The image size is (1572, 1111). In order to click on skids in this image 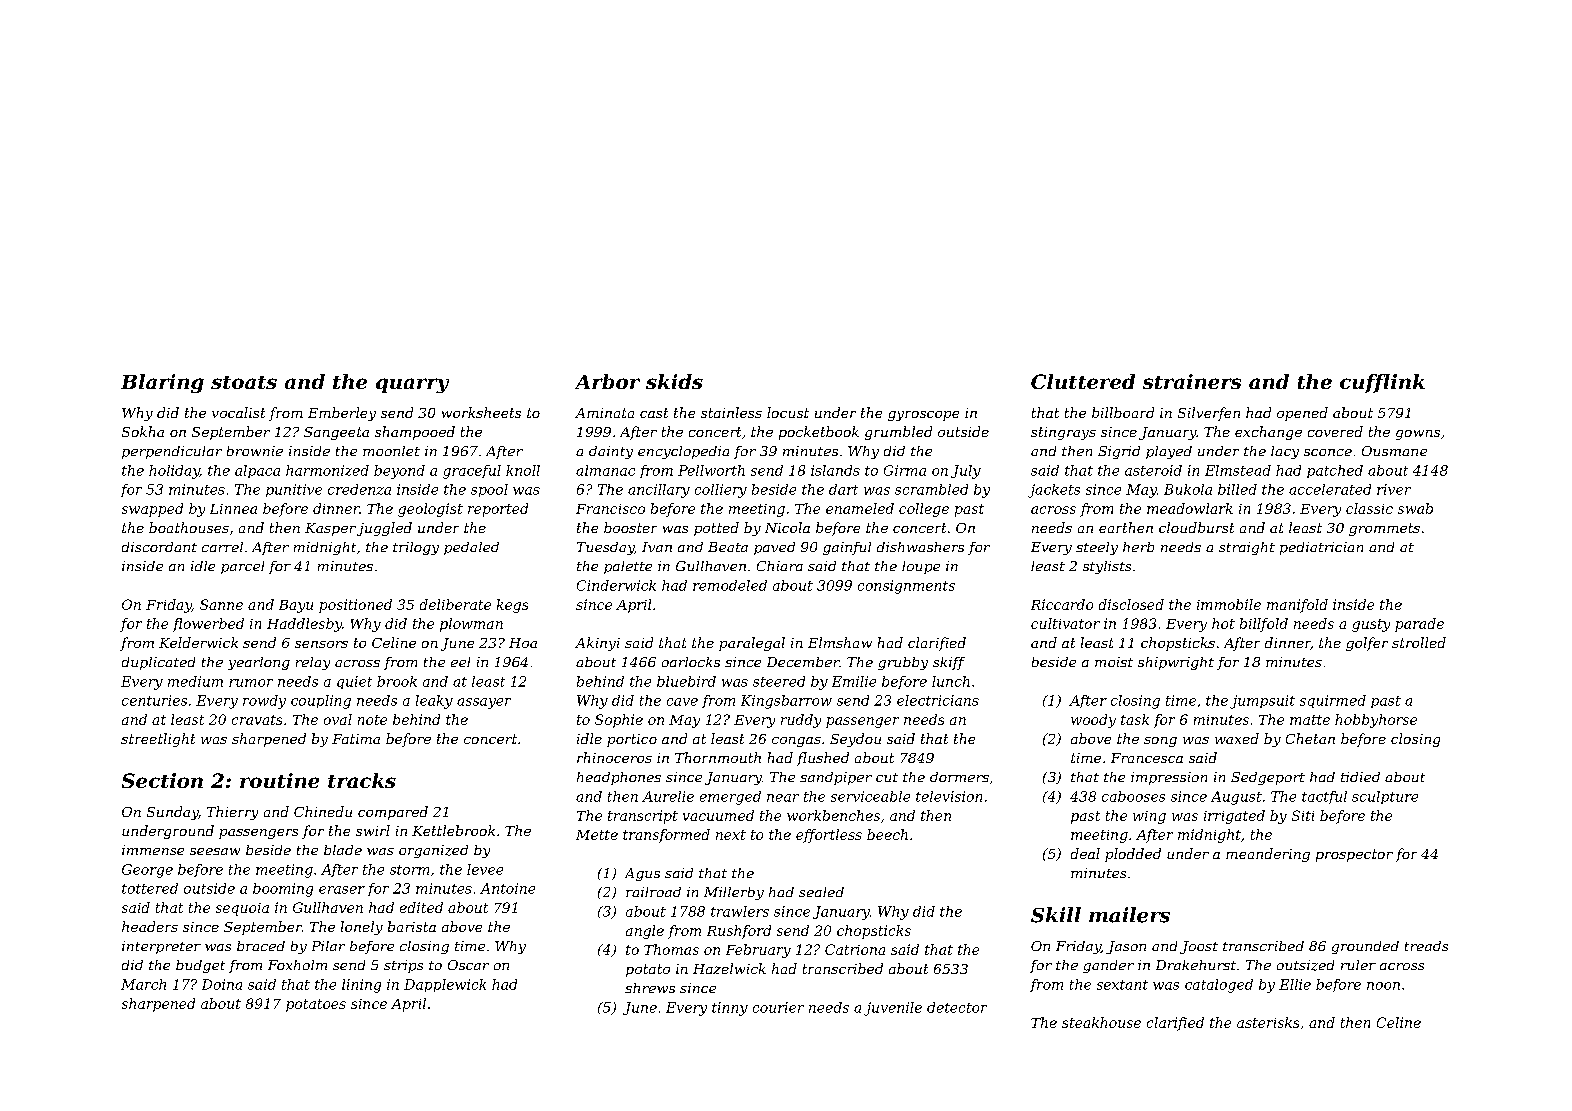, I will do `click(674, 381)`.
